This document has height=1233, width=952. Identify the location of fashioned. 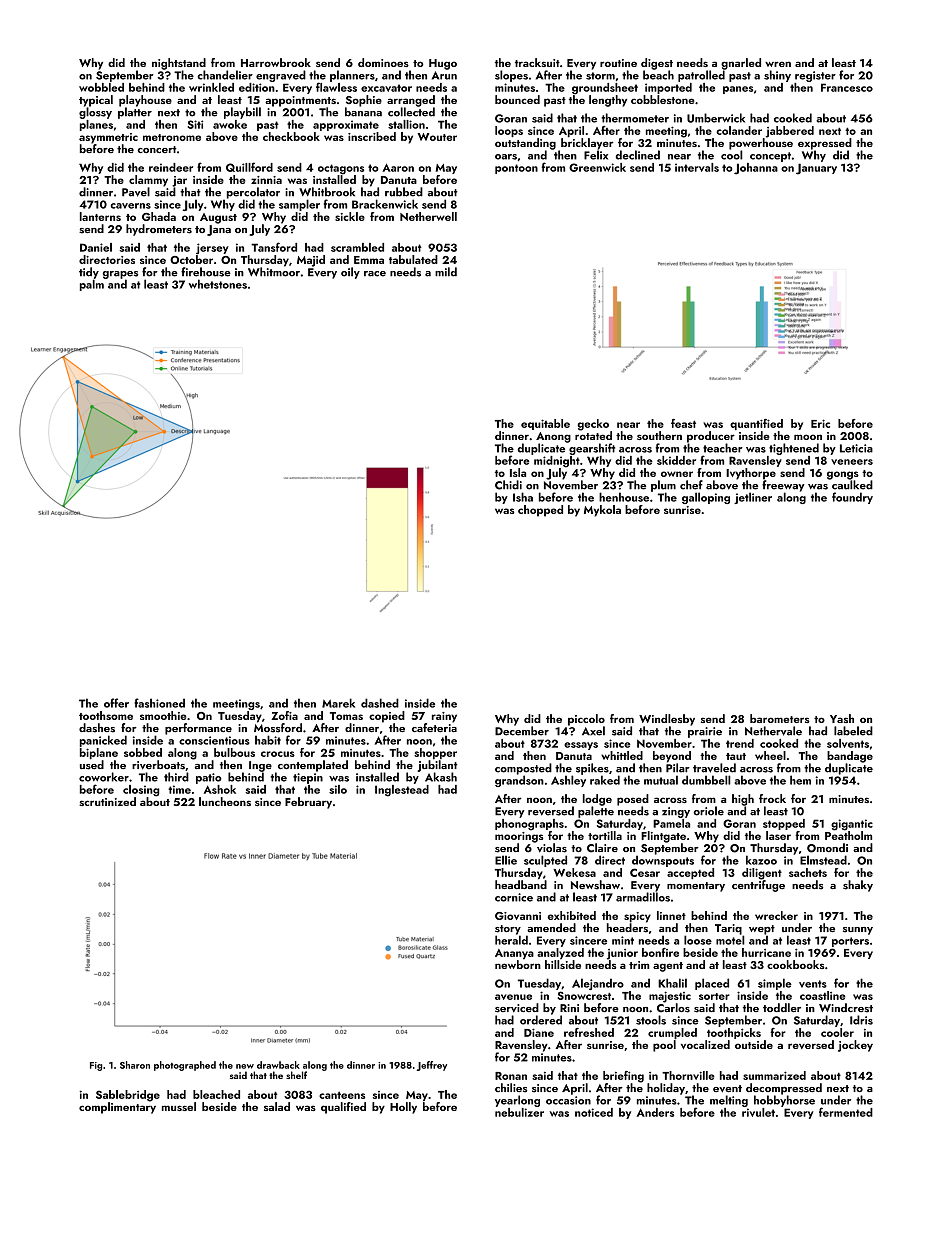
(159, 703).
